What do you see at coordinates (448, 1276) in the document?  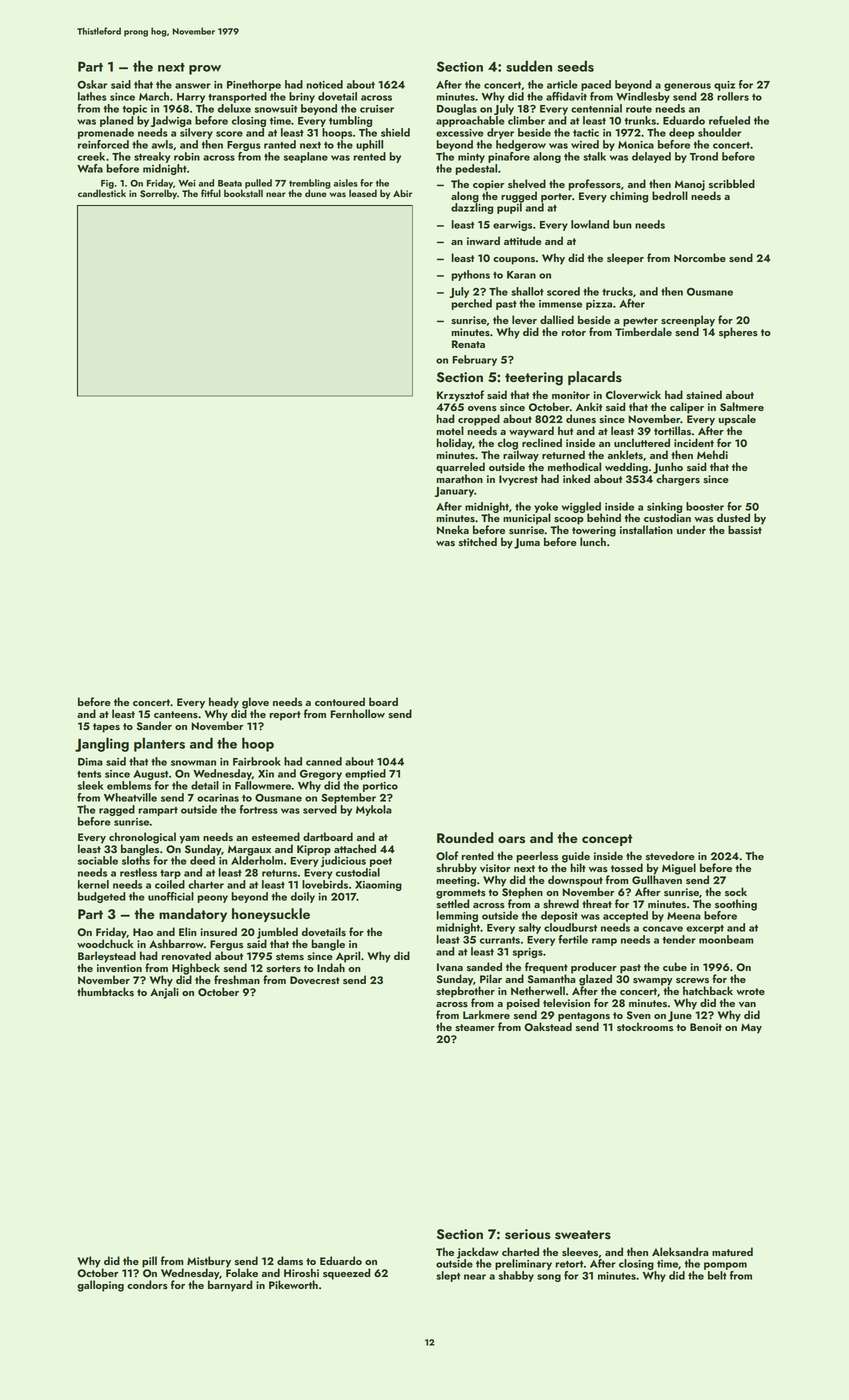 I see `slept` at bounding box center [448, 1276].
